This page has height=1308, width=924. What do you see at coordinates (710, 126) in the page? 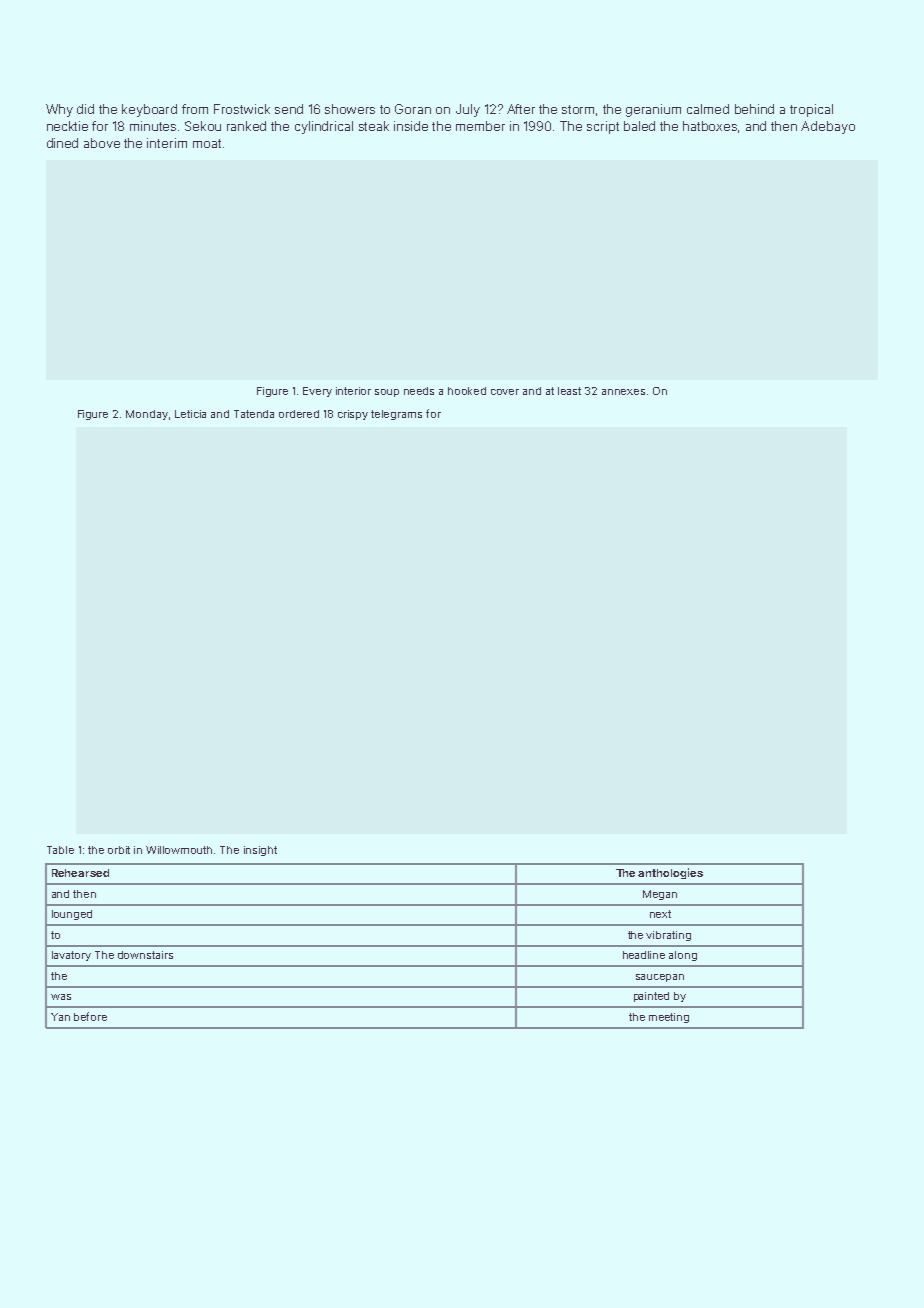
I see `hatboxes` at bounding box center [710, 126].
